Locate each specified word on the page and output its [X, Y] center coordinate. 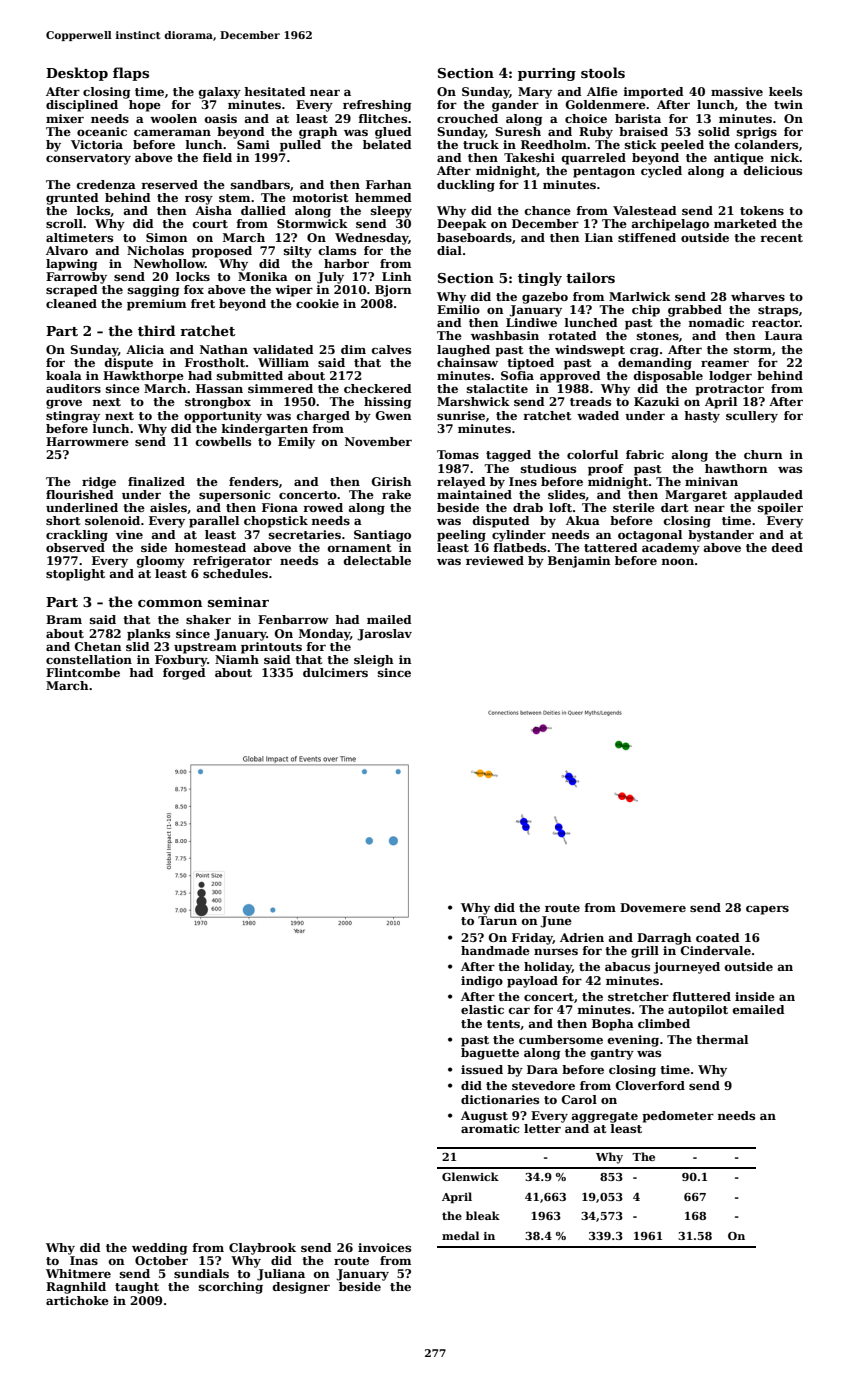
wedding [159, 1249]
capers [767, 910]
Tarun [497, 920]
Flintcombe [83, 672]
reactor [776, 323]
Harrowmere [87, 441]
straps [778, 311]
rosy [199, 200]
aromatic [490, 1128]
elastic [482, 1009]
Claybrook [262, 1249]
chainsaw [467, 362]
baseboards [474, 237]
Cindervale [716, 950]
